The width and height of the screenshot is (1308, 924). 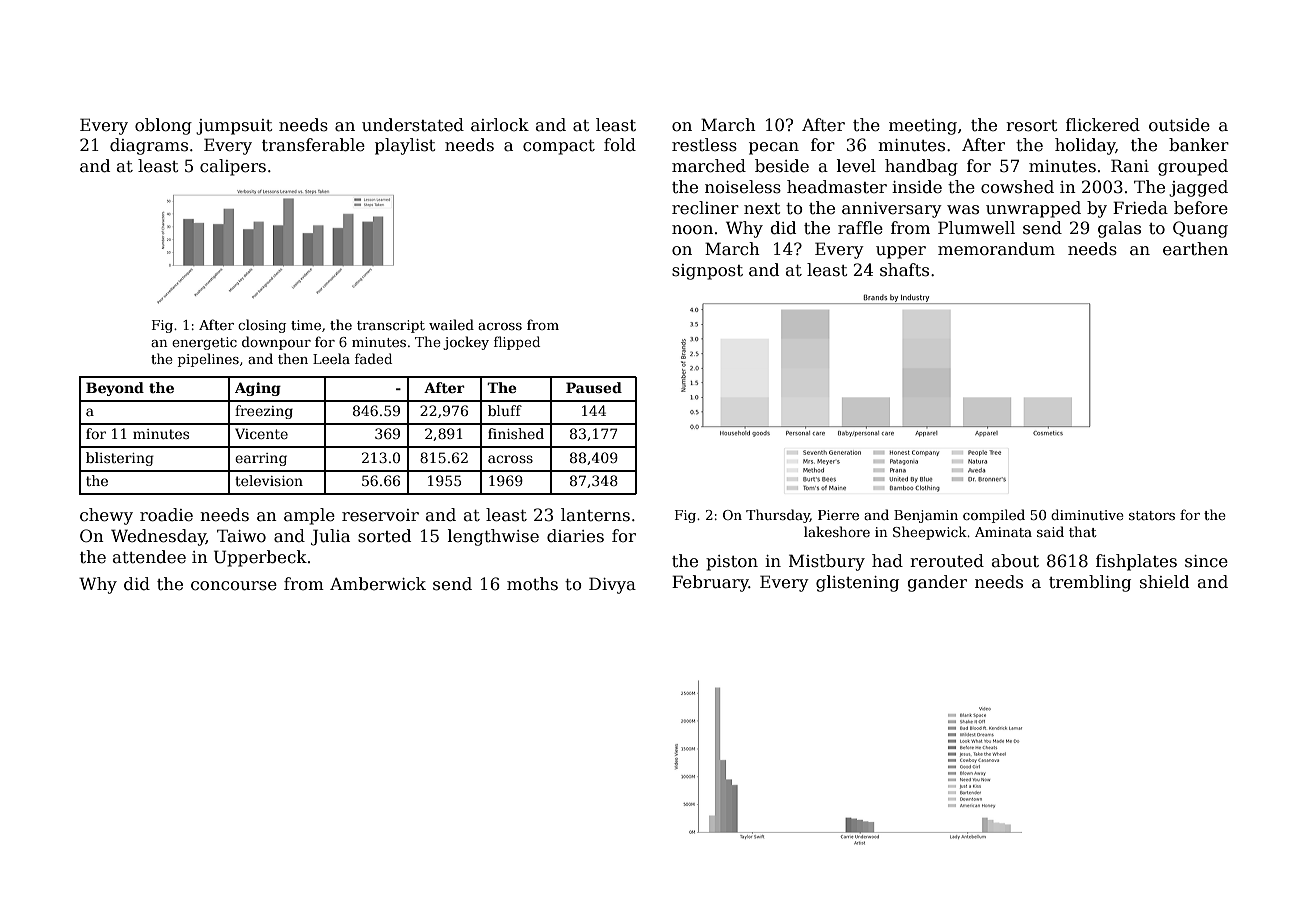 I want to click on calipers, so click(x=233, y=167).
